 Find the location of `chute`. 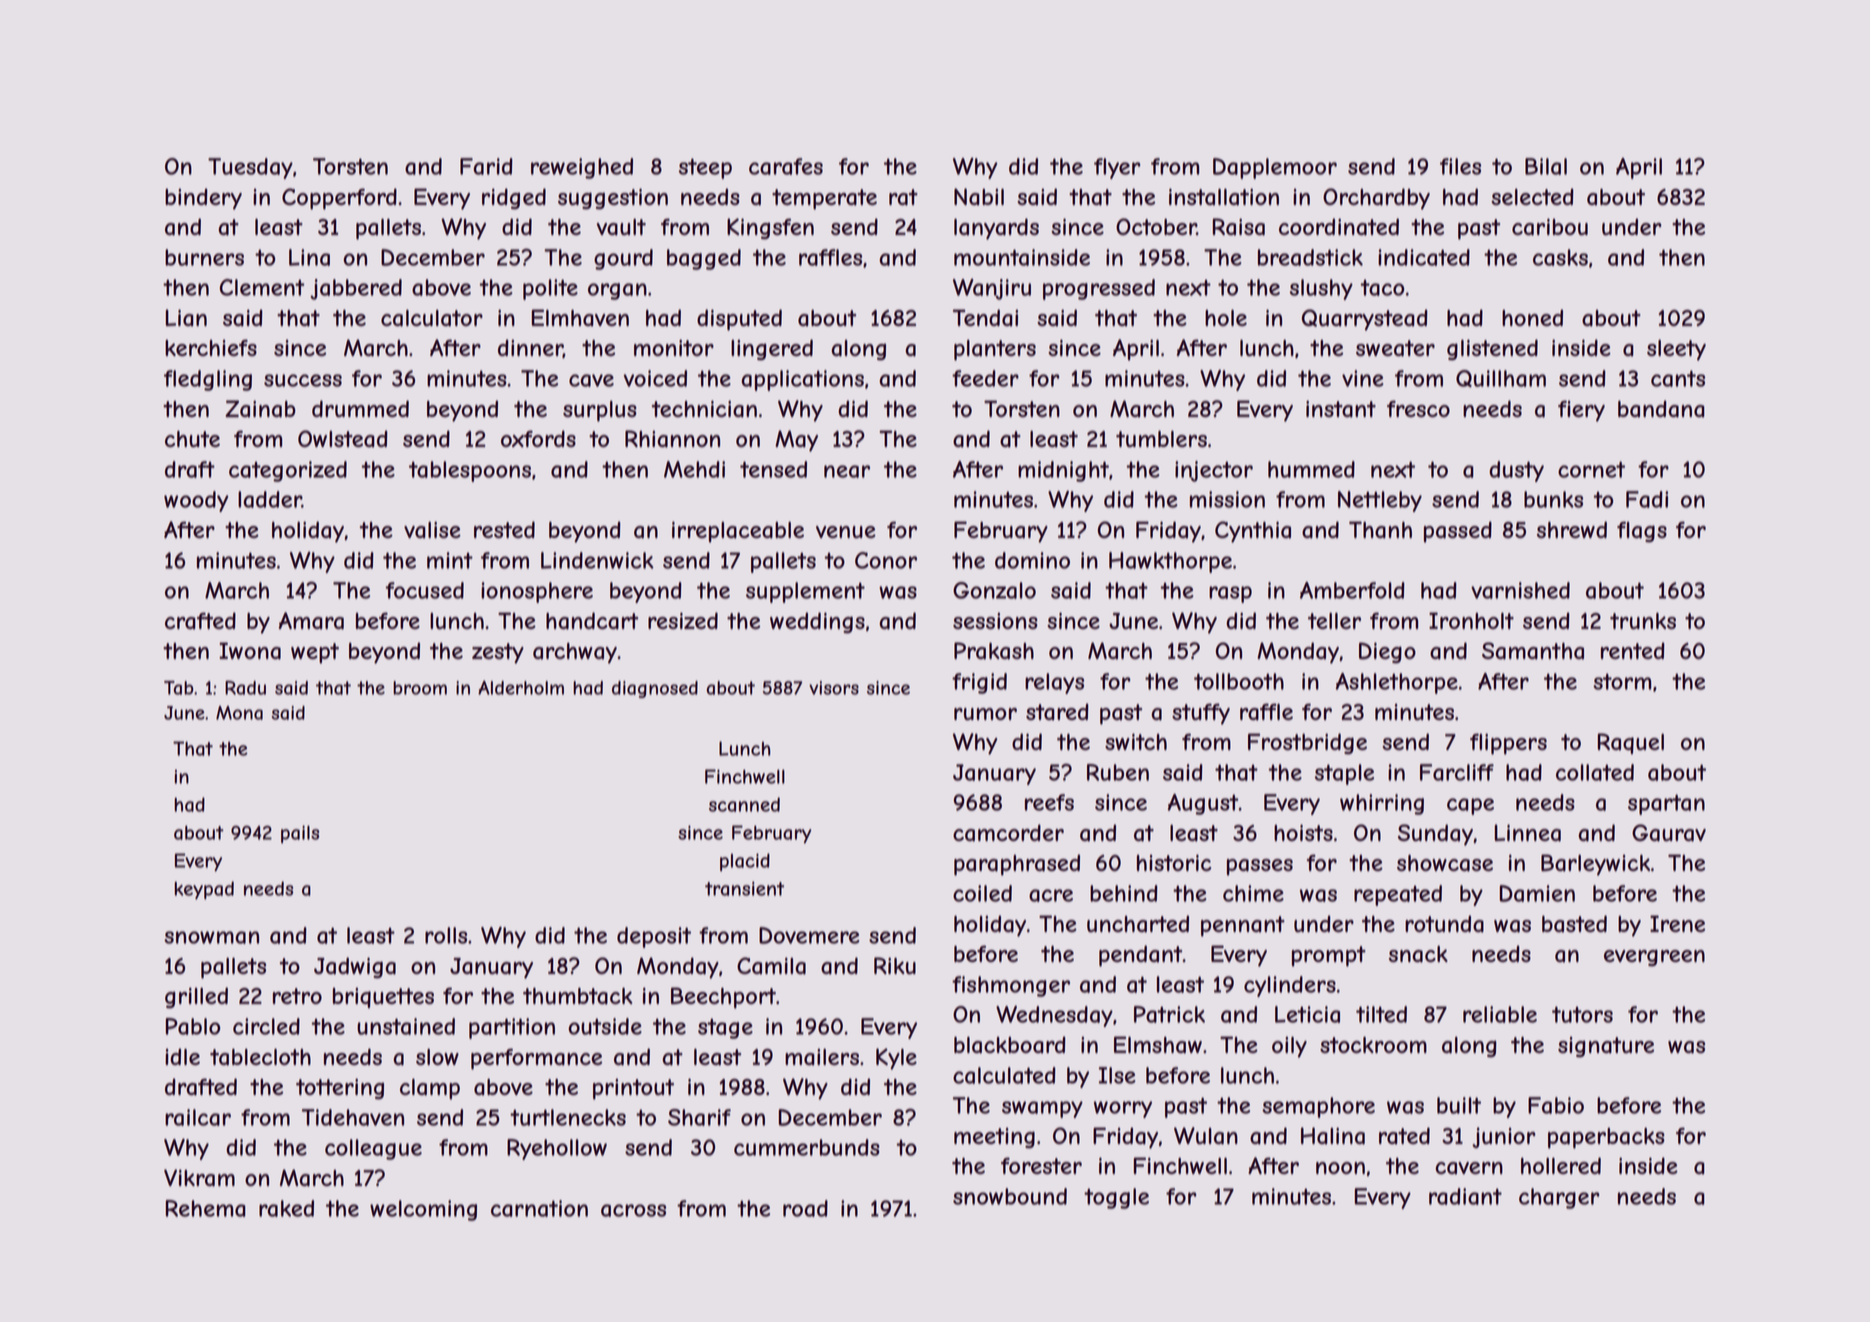

chute is located at coordinates (192, 438).
